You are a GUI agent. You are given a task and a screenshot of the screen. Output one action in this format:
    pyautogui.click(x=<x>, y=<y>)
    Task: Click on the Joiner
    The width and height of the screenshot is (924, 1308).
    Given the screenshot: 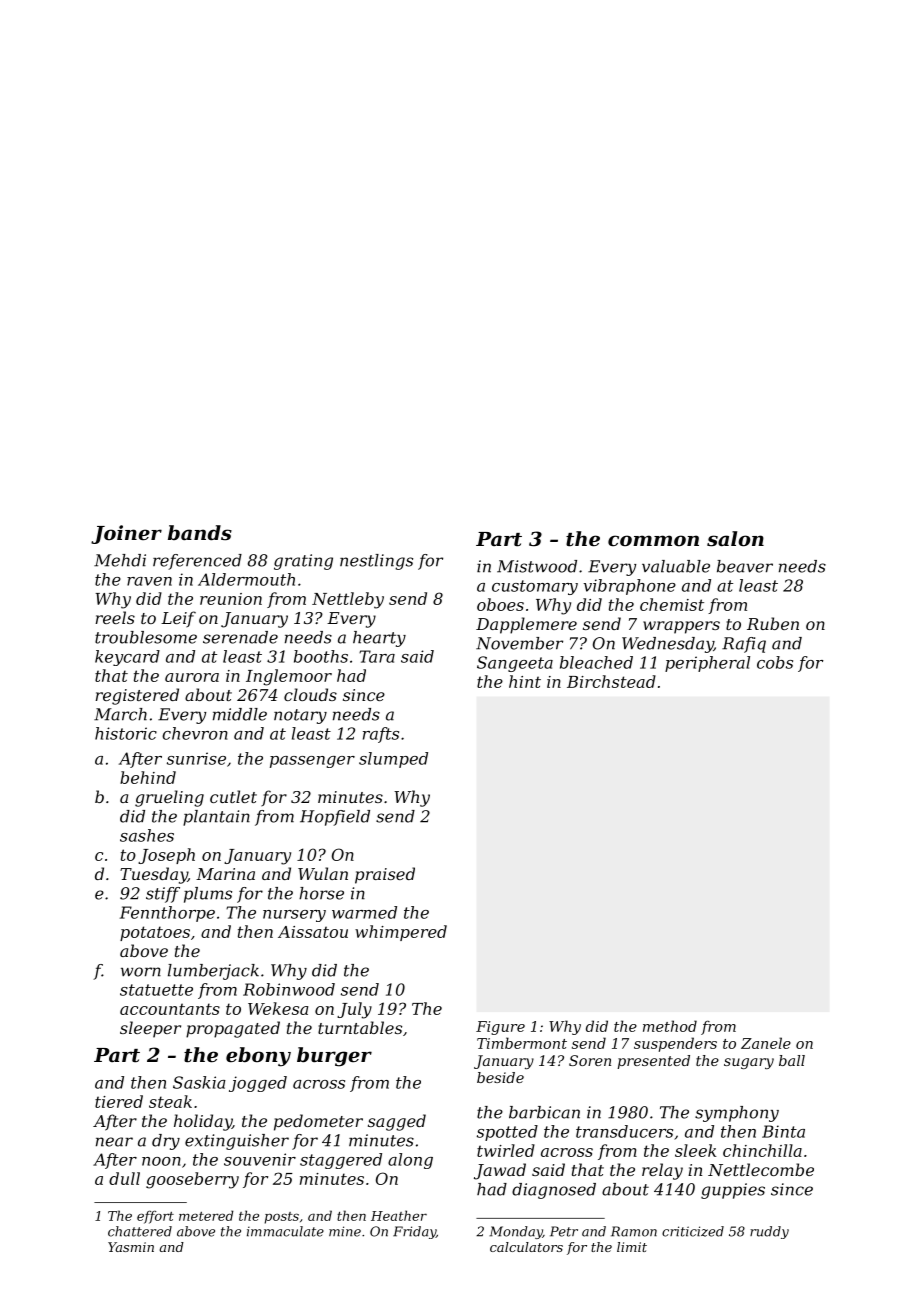 What is the action you would take?
    pyautogui.click(x=126, y=534)
